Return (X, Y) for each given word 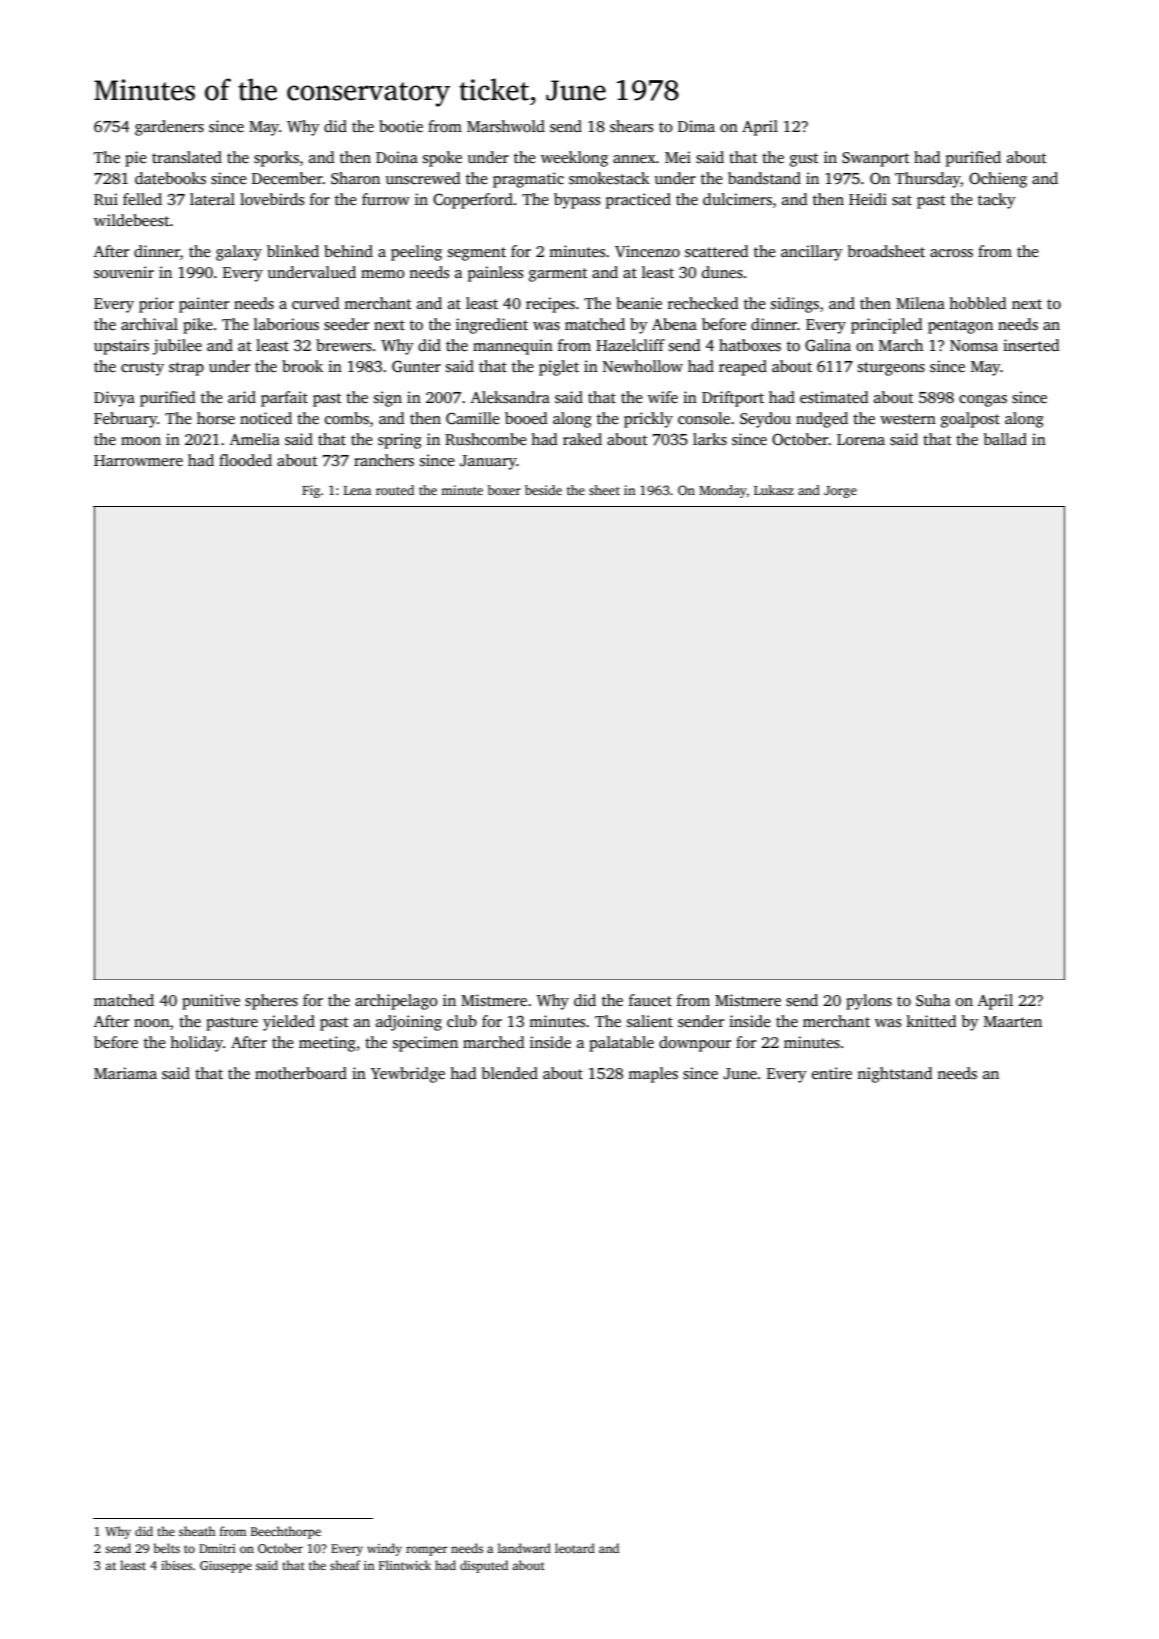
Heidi (868, 199)
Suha (933, 1000)
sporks (276, 159)
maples (653, 1075)
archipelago (396, 1002)
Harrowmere (138, 460)
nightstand (895, 1075)
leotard (575, 1548)
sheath (197, 1531)
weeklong (574, 159)
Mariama (125, 1073)
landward (524, 1548)
